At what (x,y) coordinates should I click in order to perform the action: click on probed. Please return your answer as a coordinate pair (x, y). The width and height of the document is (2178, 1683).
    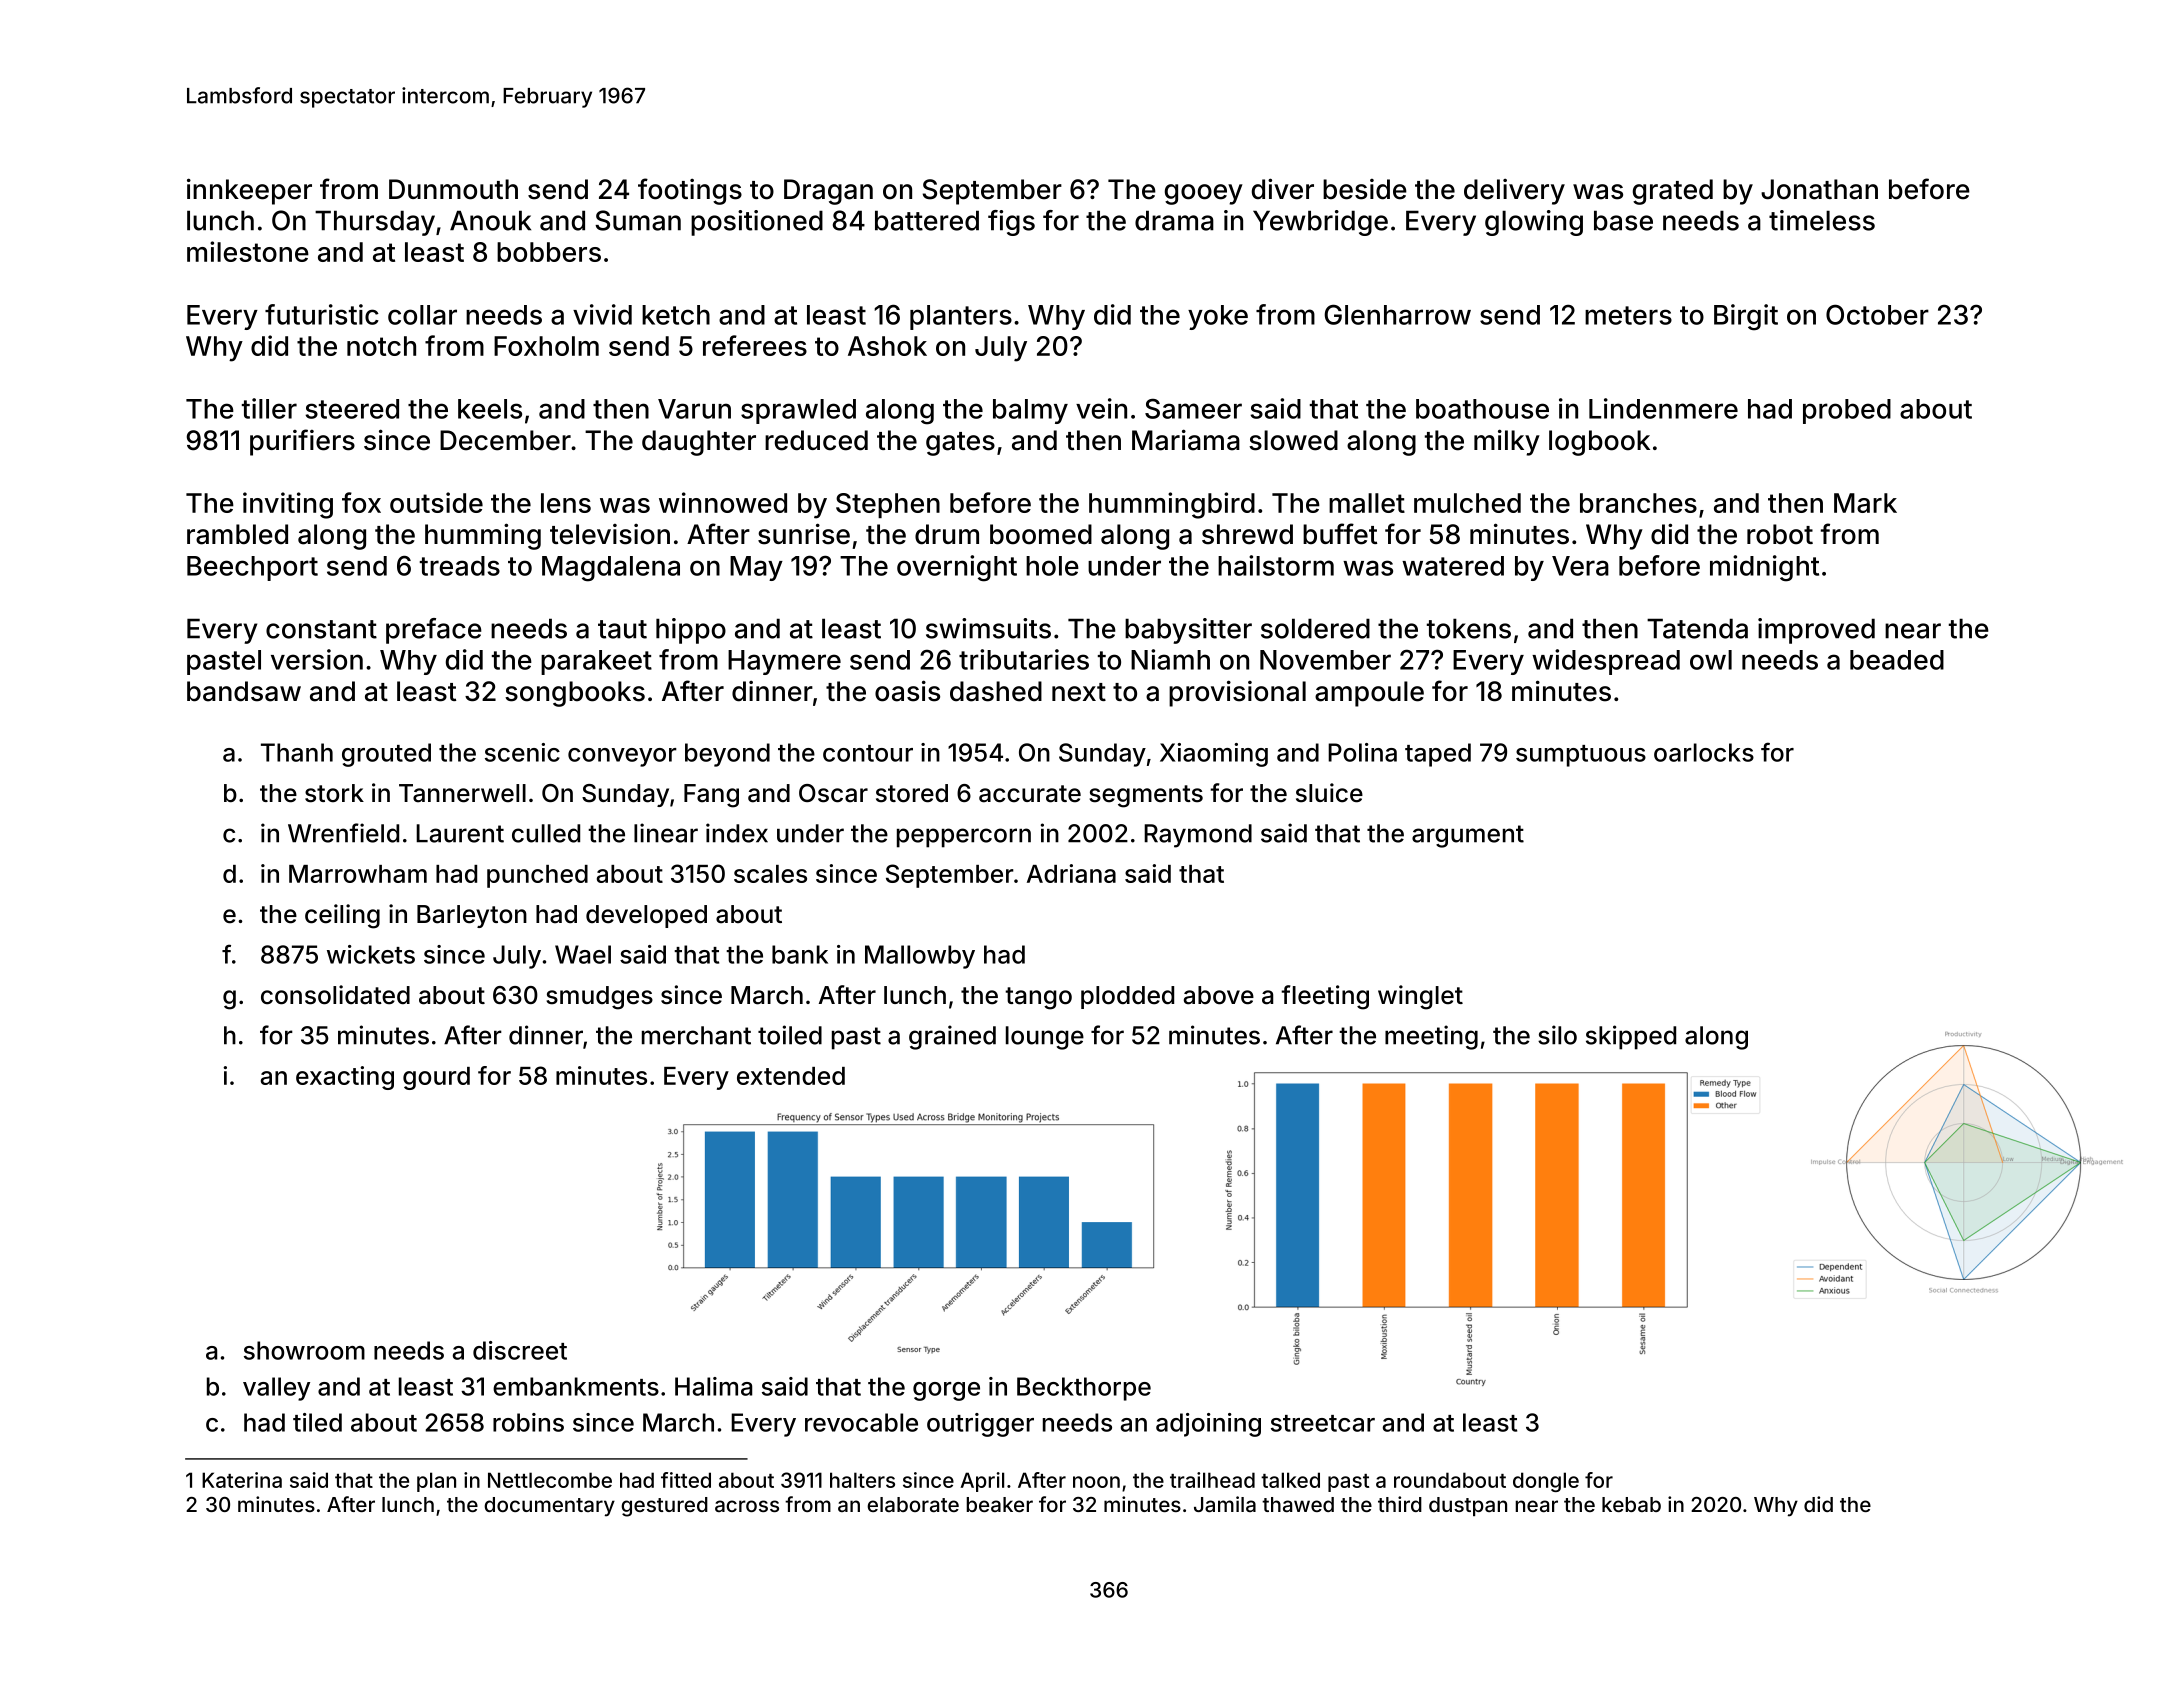
    Looking at the image, I should click on (1847, 411).
